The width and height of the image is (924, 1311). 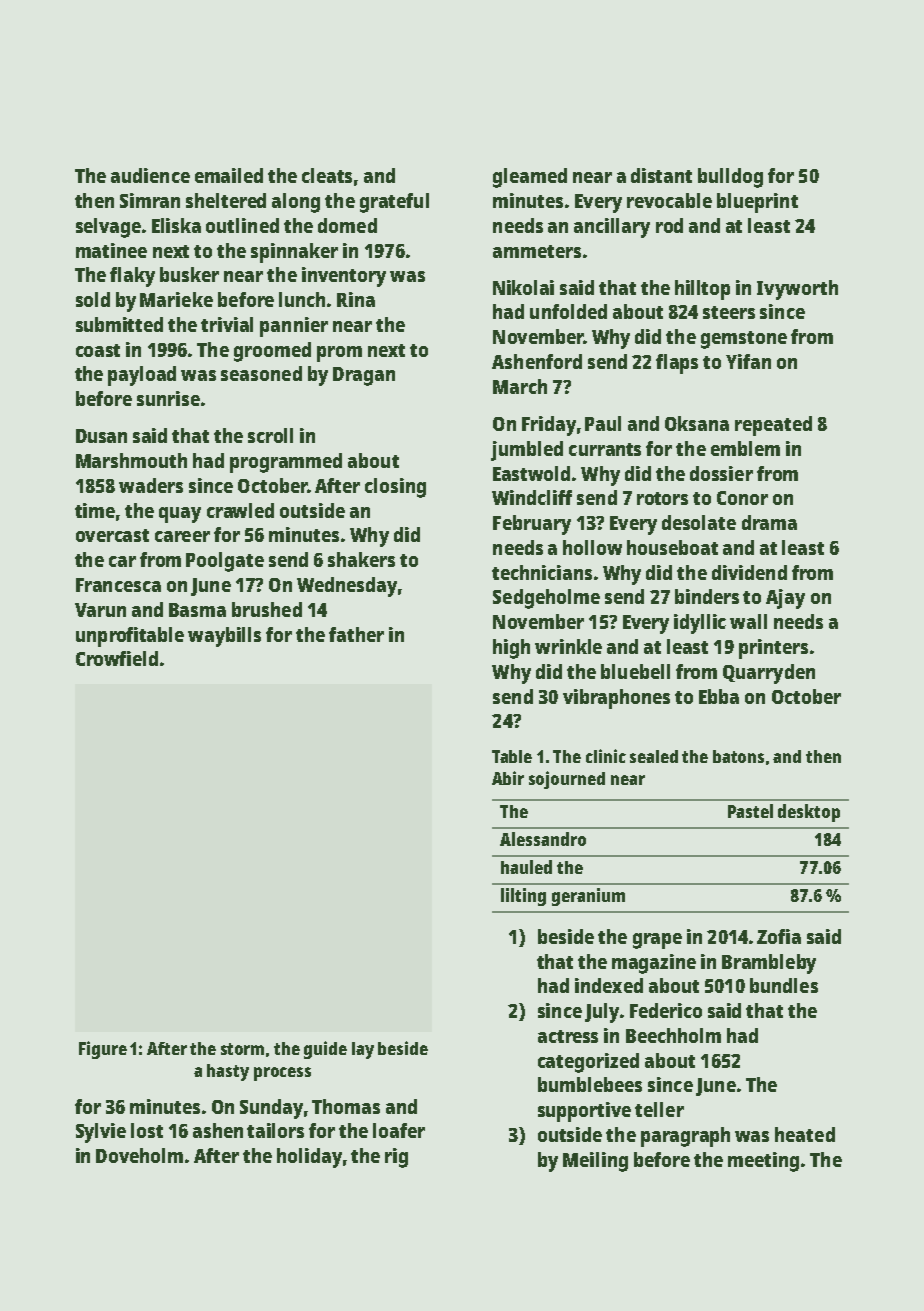 What do you see at coordinates (605, 449) in the image?
I see `currants` at bounding box center [605, 449].
